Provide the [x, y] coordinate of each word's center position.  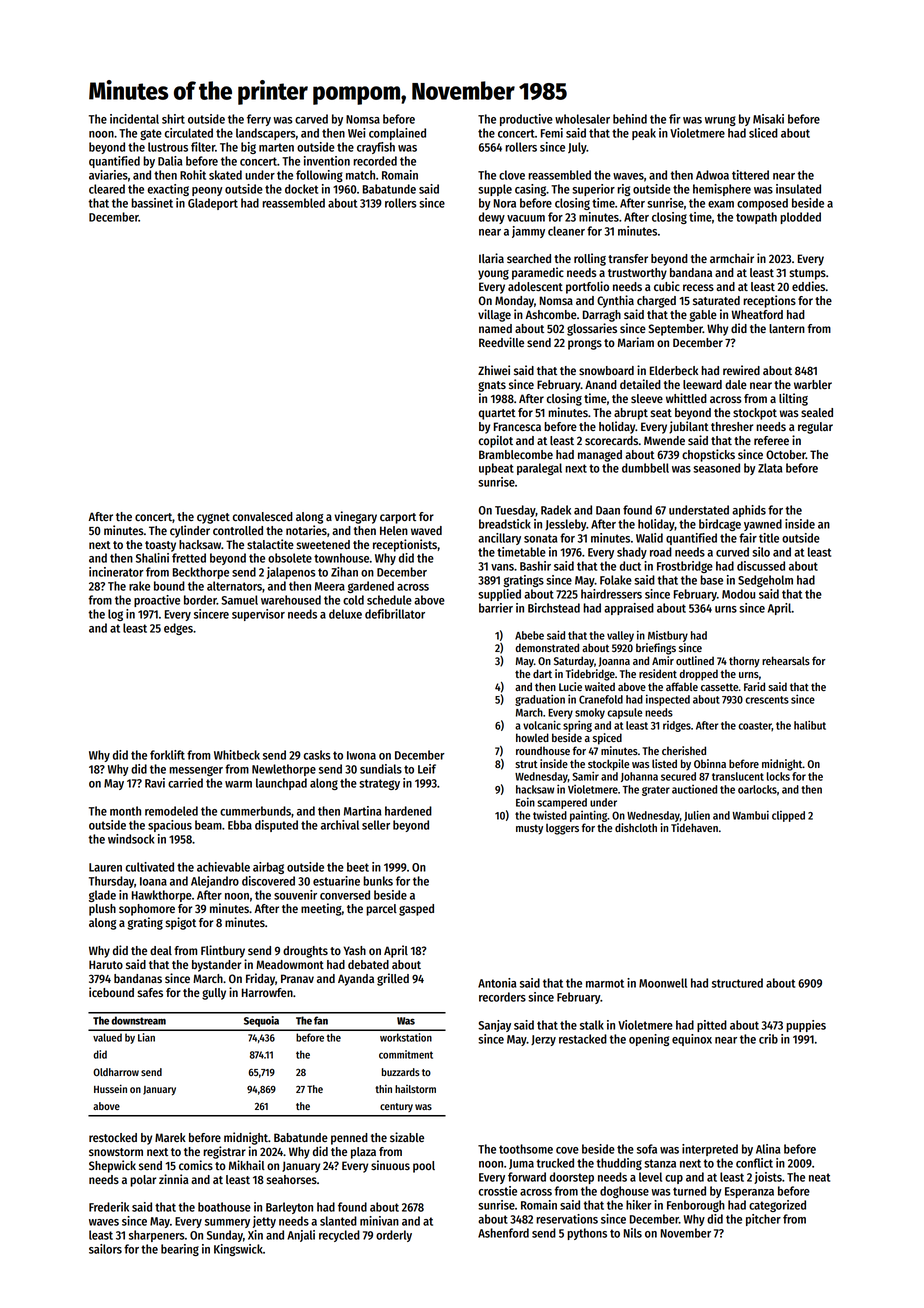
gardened [371, 587]
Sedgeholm [765, 581]
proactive [157, 601]
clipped [788, 816]
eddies [808, 286]
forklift [167, 755]
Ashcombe [551, 314]
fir [675, 119]
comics [196, 1165]
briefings [656, 649]
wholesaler [582, 119]
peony [207, 191]
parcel [381, 910]
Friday [260, 979]
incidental [134, 119]
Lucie [570, 686]
